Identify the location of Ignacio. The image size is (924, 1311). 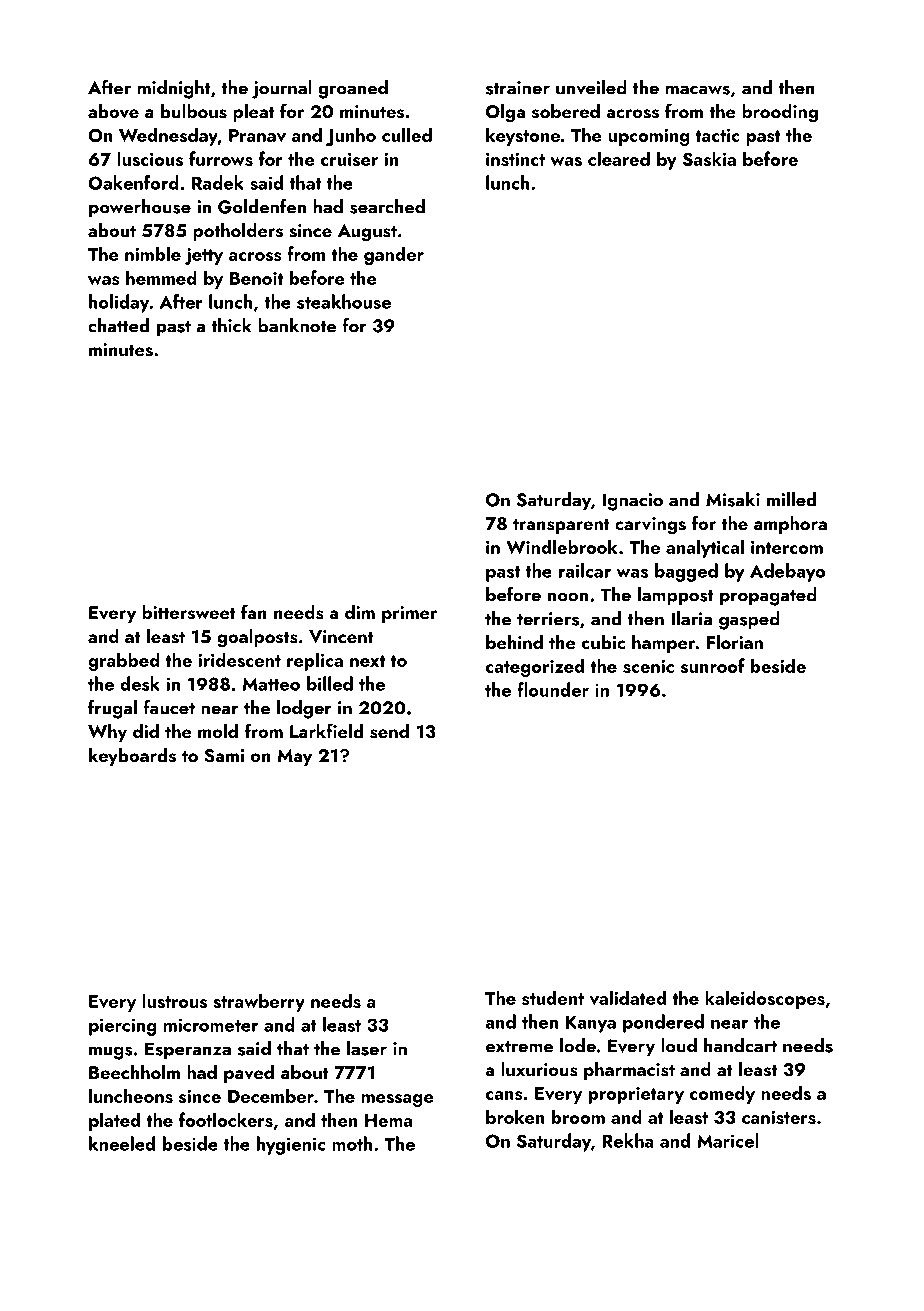
(633, 502).
